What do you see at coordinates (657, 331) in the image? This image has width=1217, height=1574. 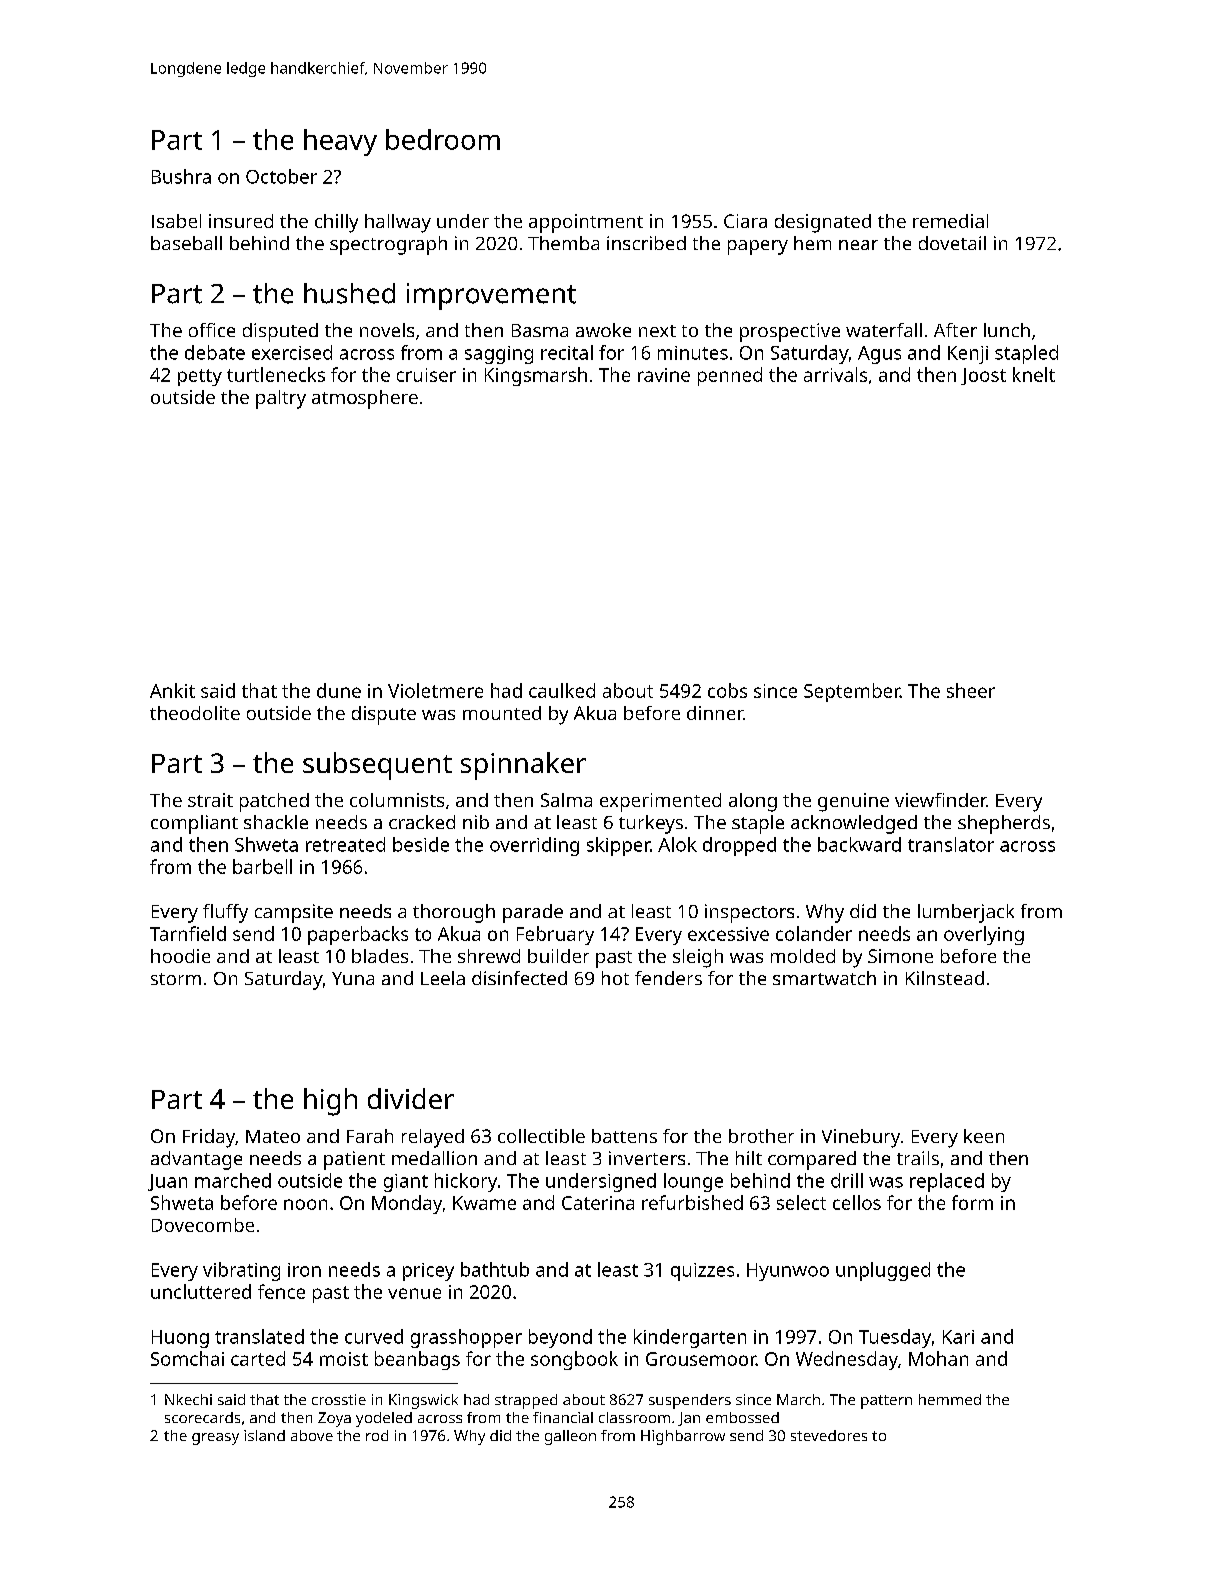 I see `next` at bounding box center [657, 331].
